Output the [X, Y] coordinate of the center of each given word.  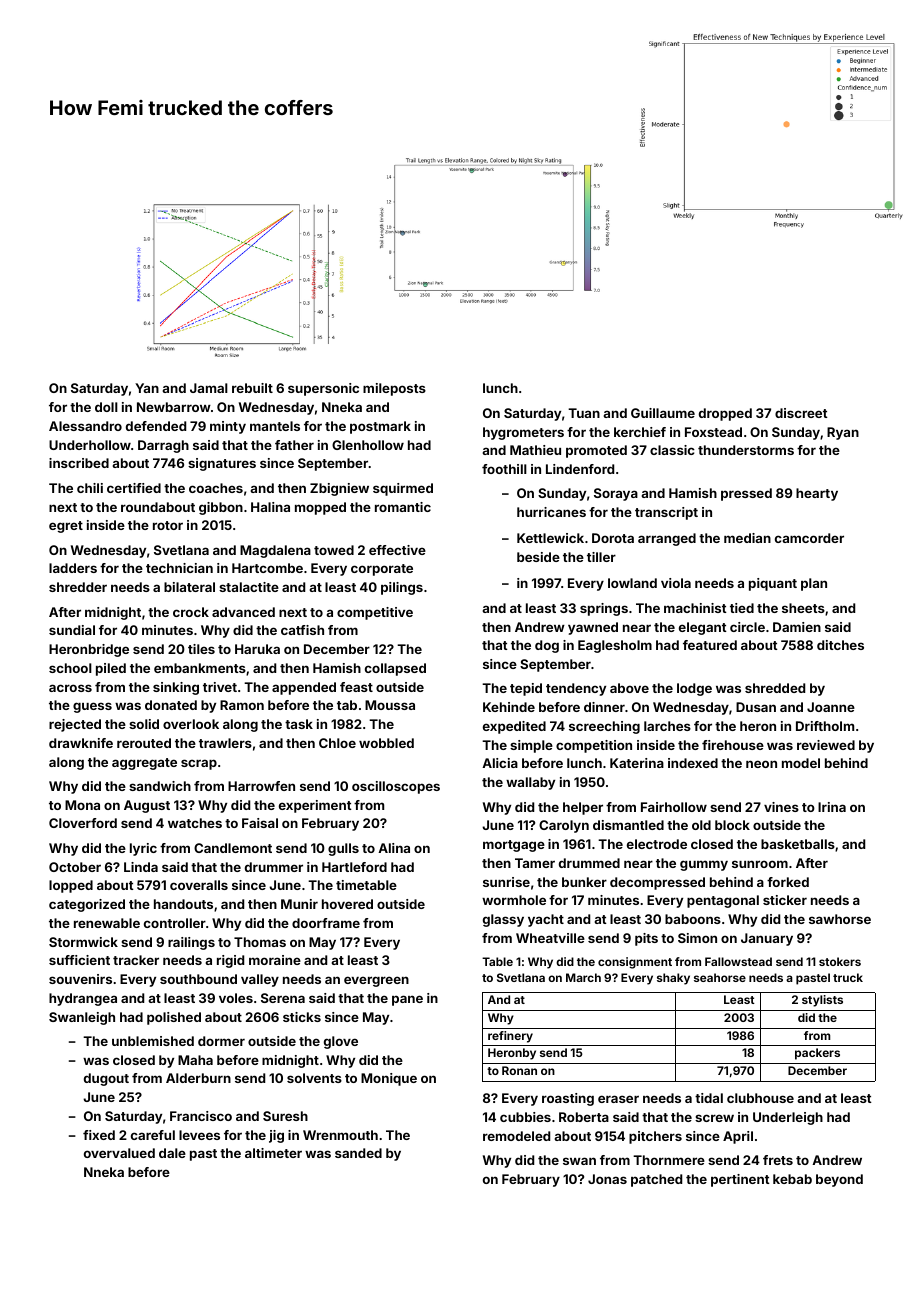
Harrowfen [261, 786]
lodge [694, 689]
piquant [773, 584]
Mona [82, 805]
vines [781, 807]
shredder [78, 587]
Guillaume [663, 413]
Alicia [500, 763]
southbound [198, 979]
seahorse [720, 977]
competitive [375, 613]
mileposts [394, 389]
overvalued [119, 1153]
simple [531, 746]
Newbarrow [174, 407]
